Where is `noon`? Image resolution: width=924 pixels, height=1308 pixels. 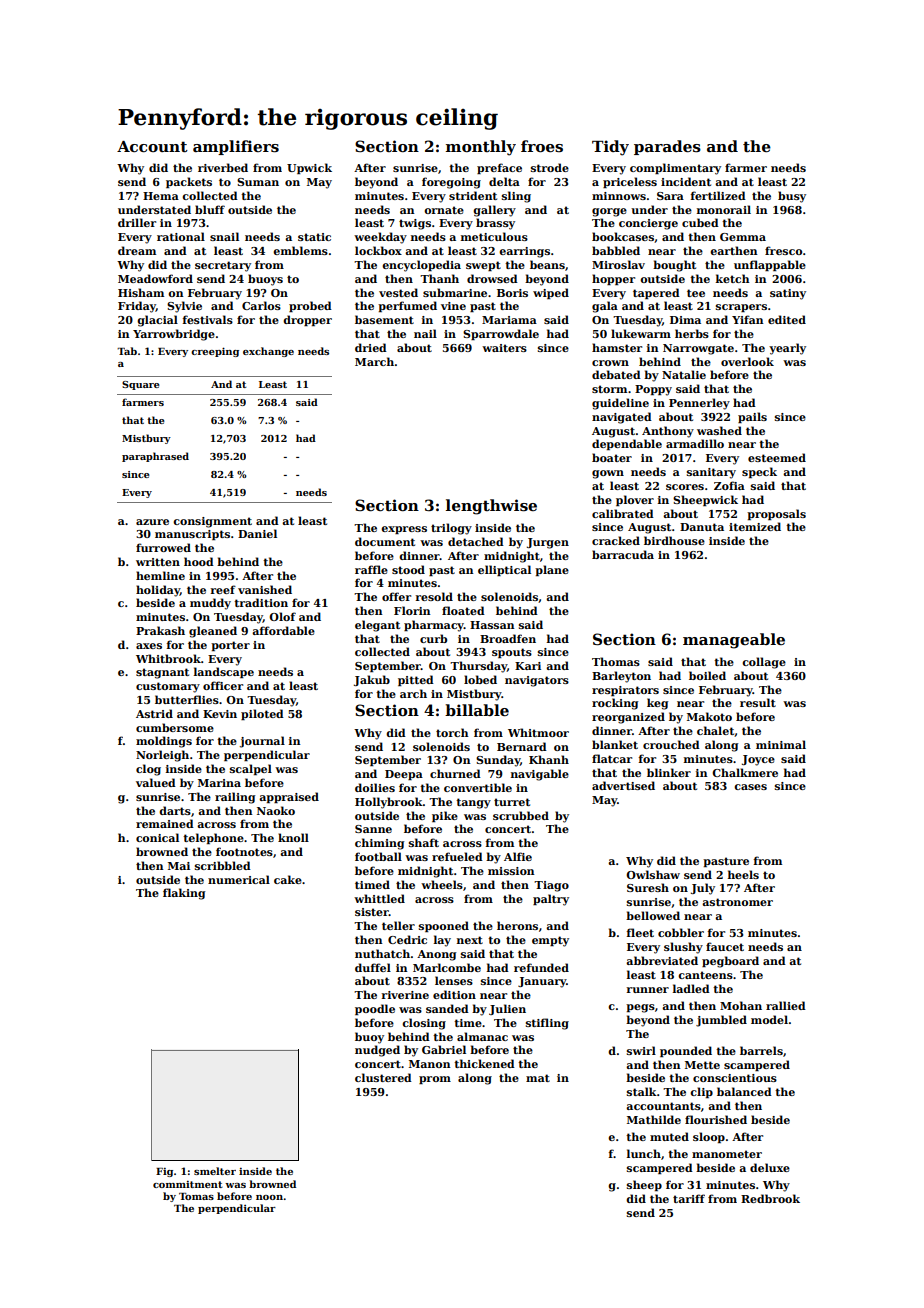 noon is located at coordinates (269, 1197).
